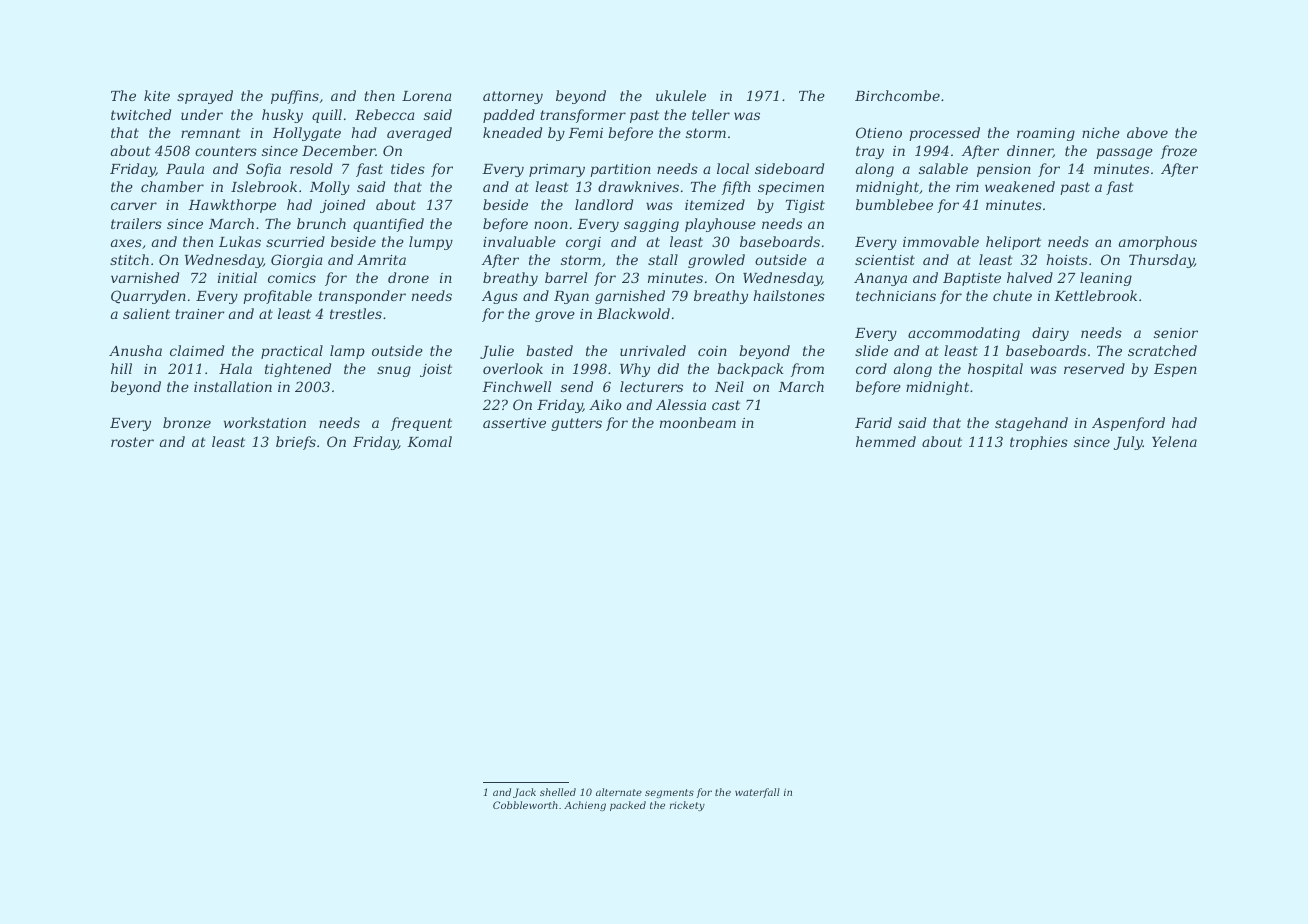  Describe the element at coordinates (519, 241) in the screenshot. I see `invaluable` at that location.
